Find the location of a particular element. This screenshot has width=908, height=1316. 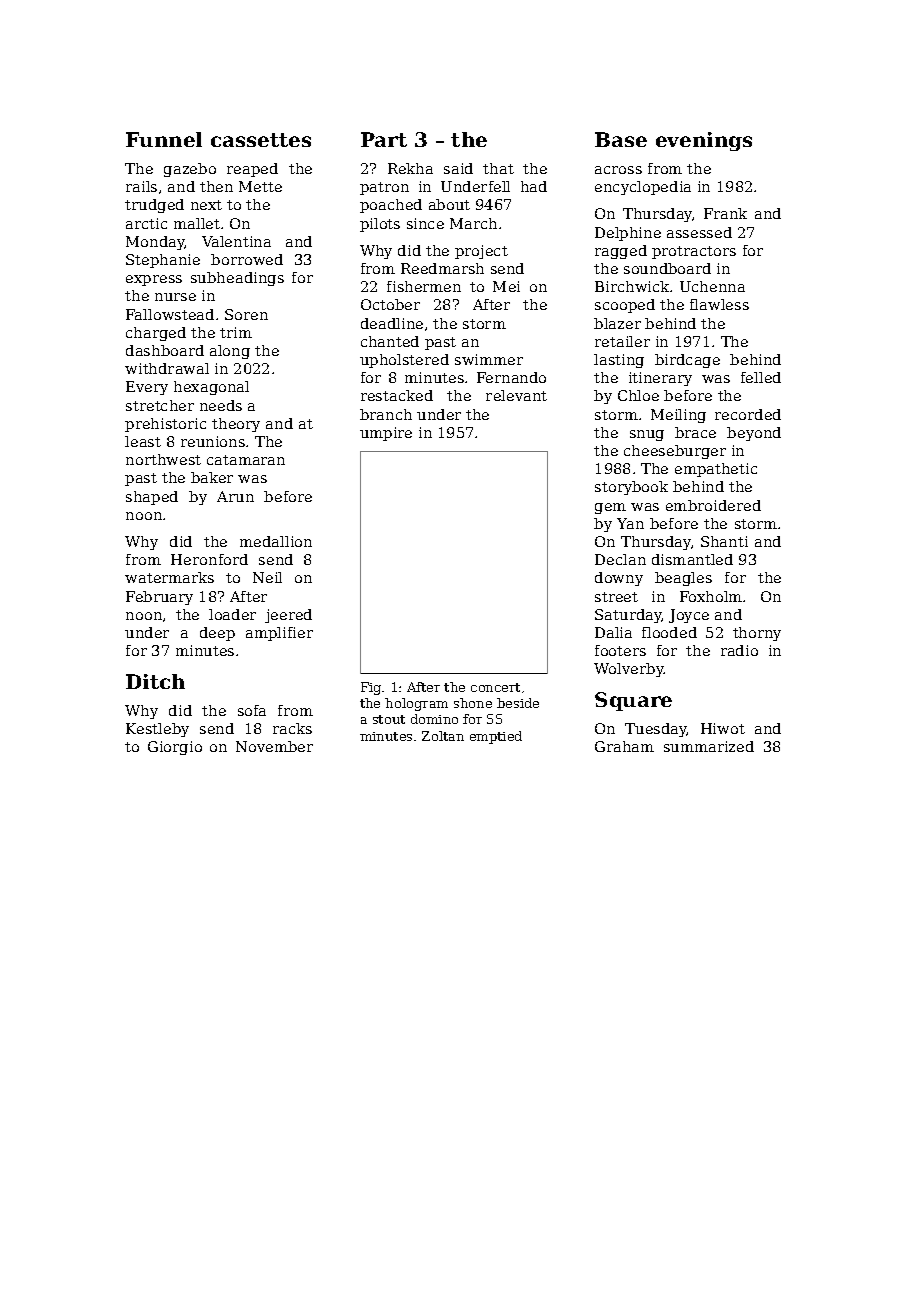

Giorgio is located at coordinates (175, 748).
